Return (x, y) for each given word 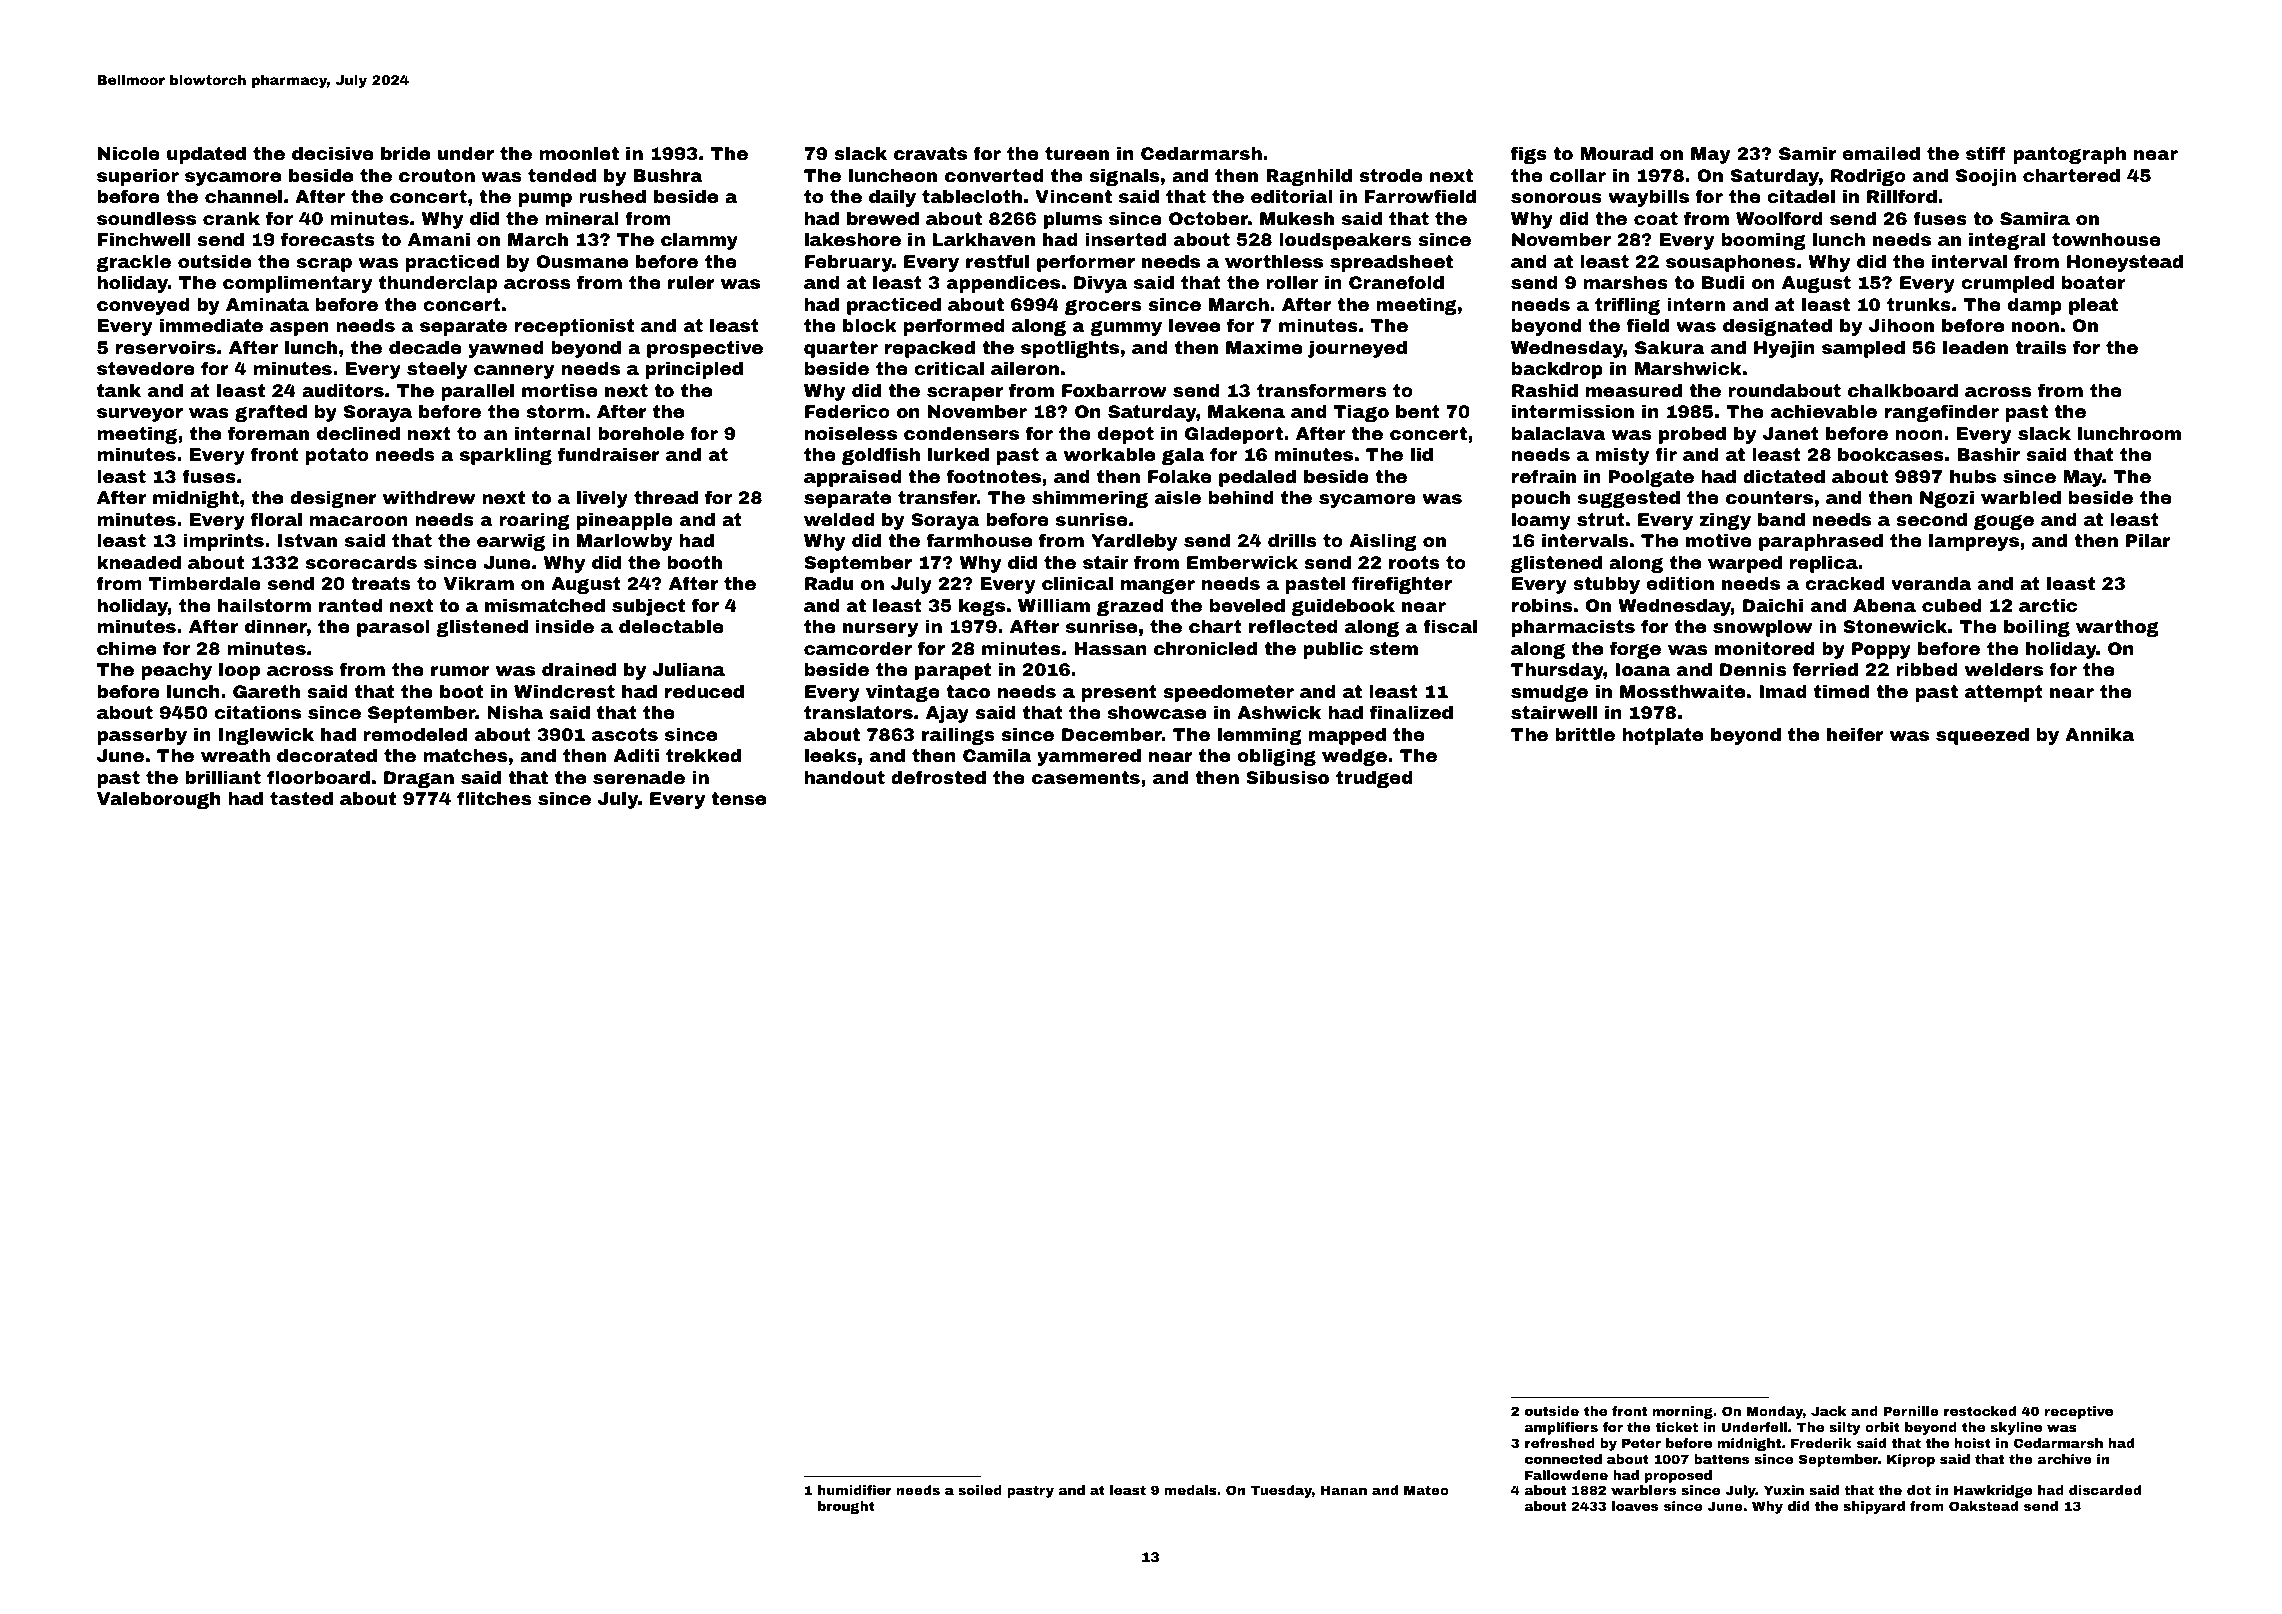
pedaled (1257, 478)
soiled (980, 1490)
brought (846, 1507)
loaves (1635, 1506)
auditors (343, 390)
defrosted (938, 777)
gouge (2004, 522)
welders (2004, 669)
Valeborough (159, 800)
